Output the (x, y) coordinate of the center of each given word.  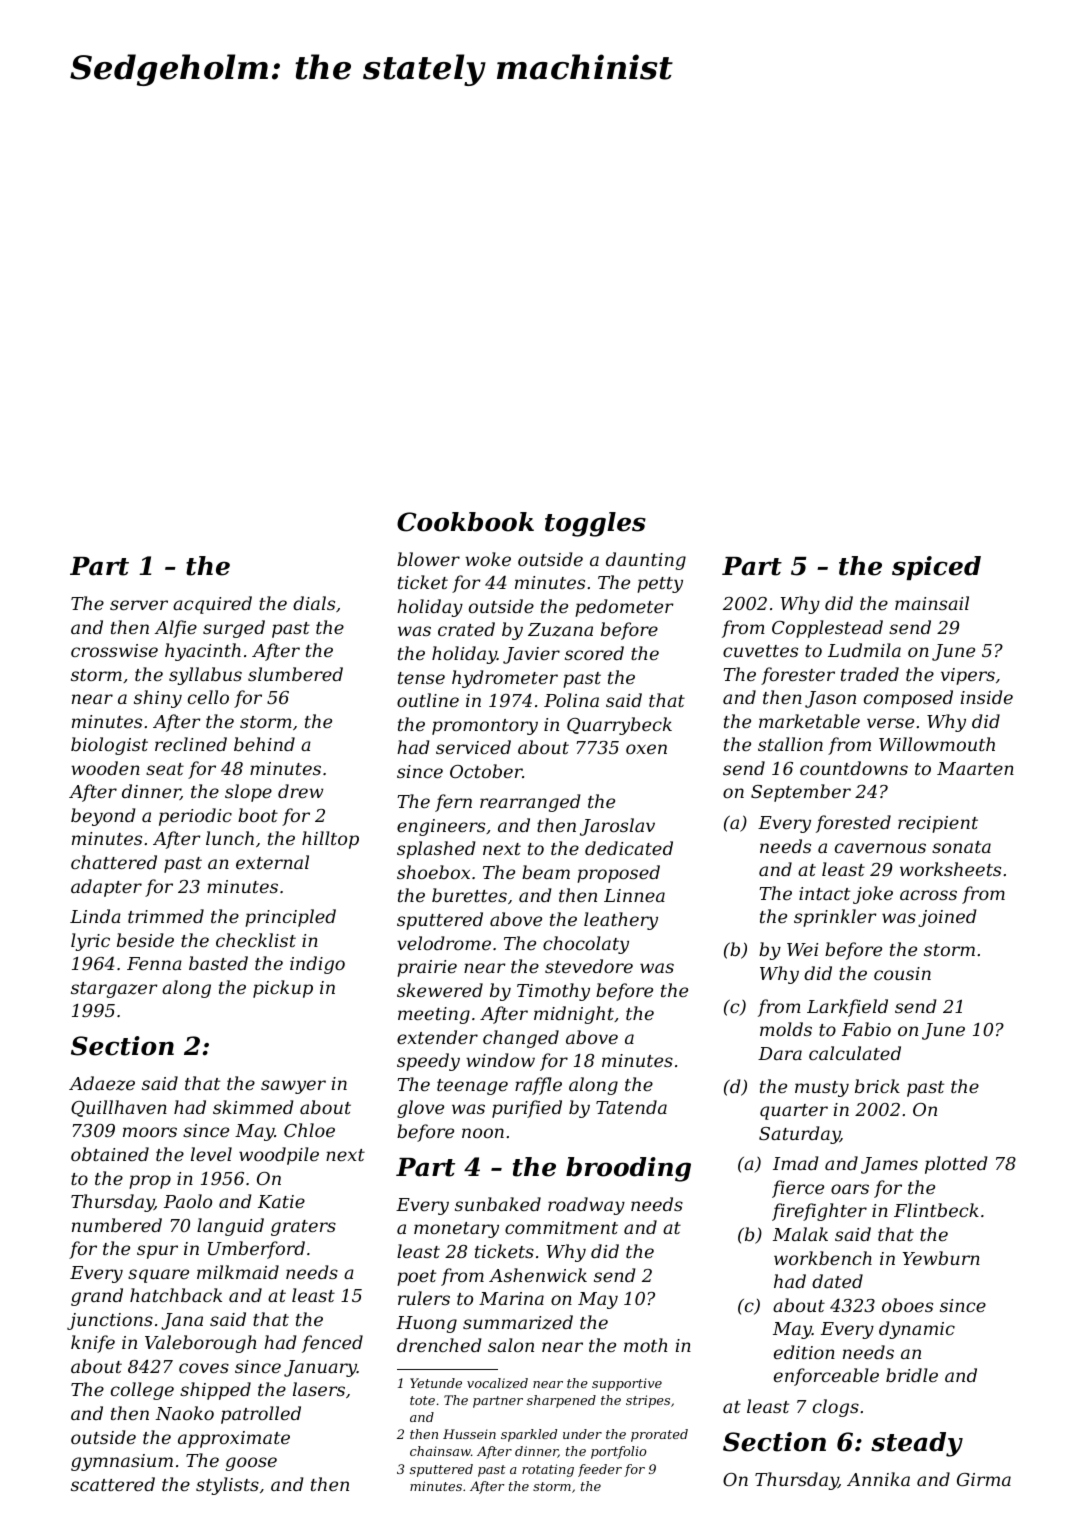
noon (483, 1133)
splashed (436, 850)
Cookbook (465, 522)
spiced (936, 568)
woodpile (279, 1156)
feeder (600, 1470)
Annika (878, 1479)
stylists (227, 1486)
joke (873, 895)
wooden (105, 768)
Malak (800, 1234)
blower (428, 559)
